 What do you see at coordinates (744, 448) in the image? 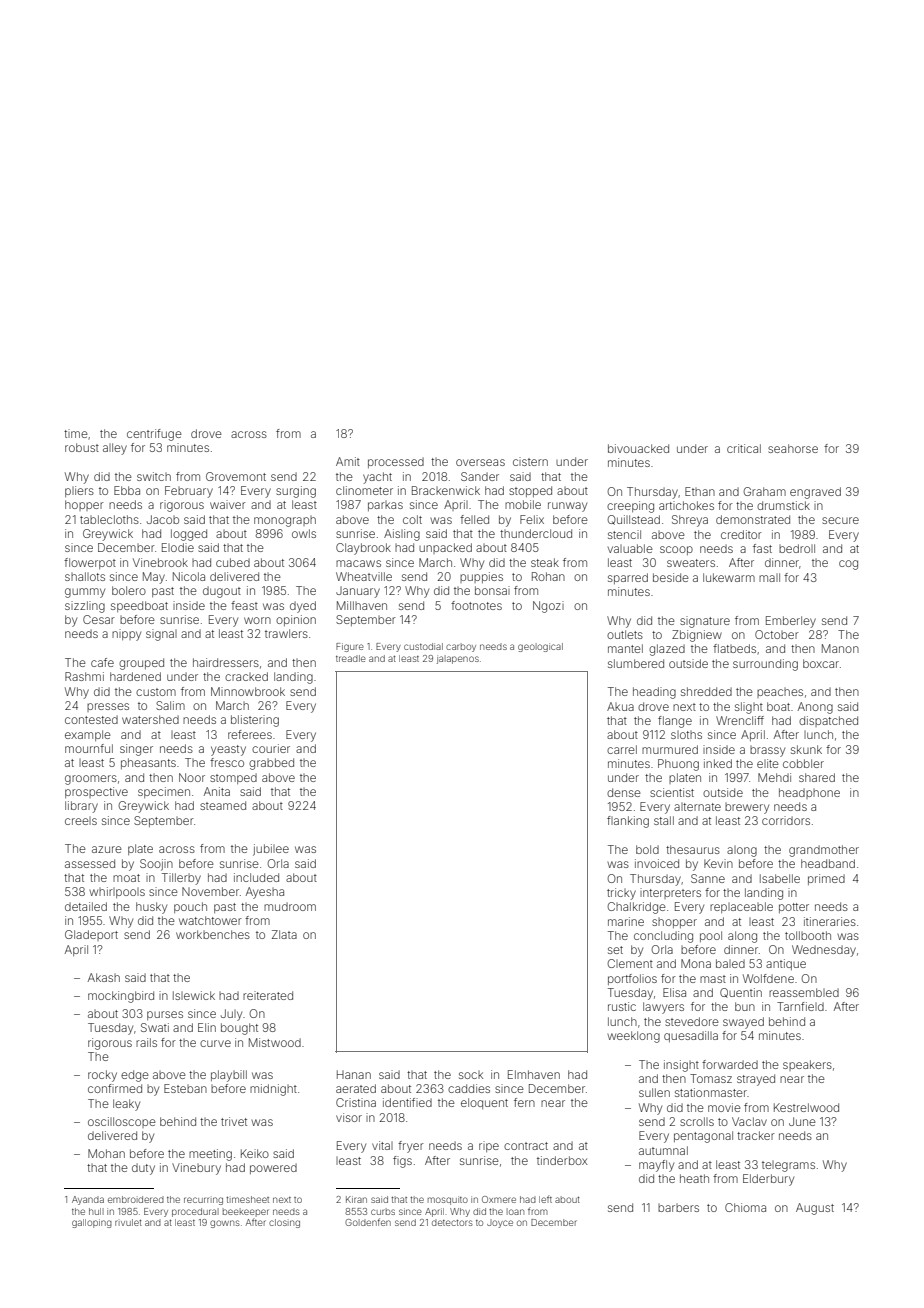
I see `critical` at bounding box center [744, 448].
